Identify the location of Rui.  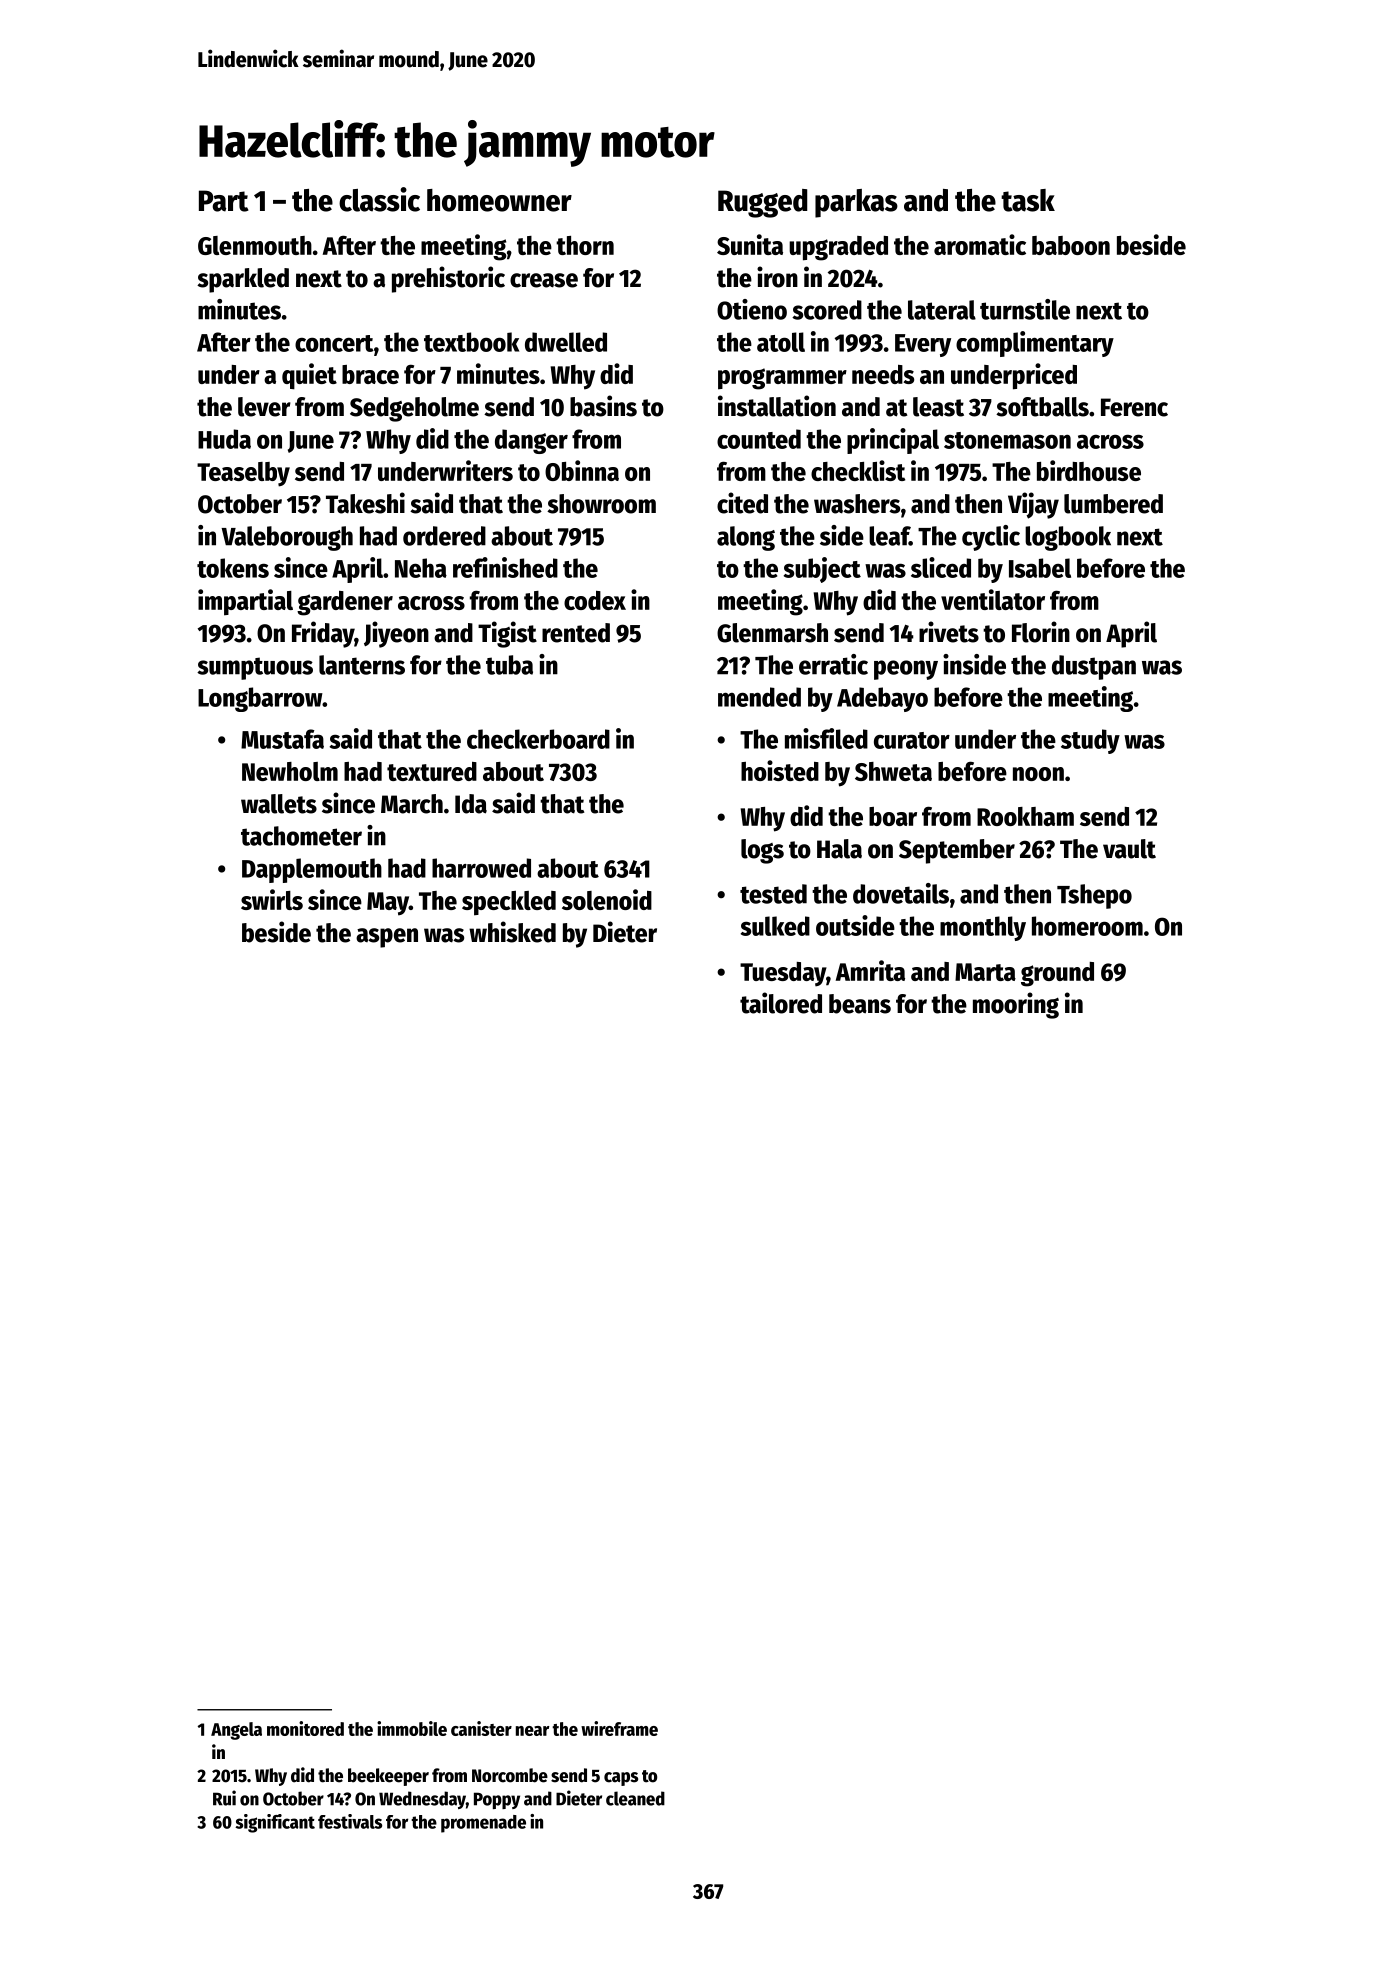
(224, 1798).
